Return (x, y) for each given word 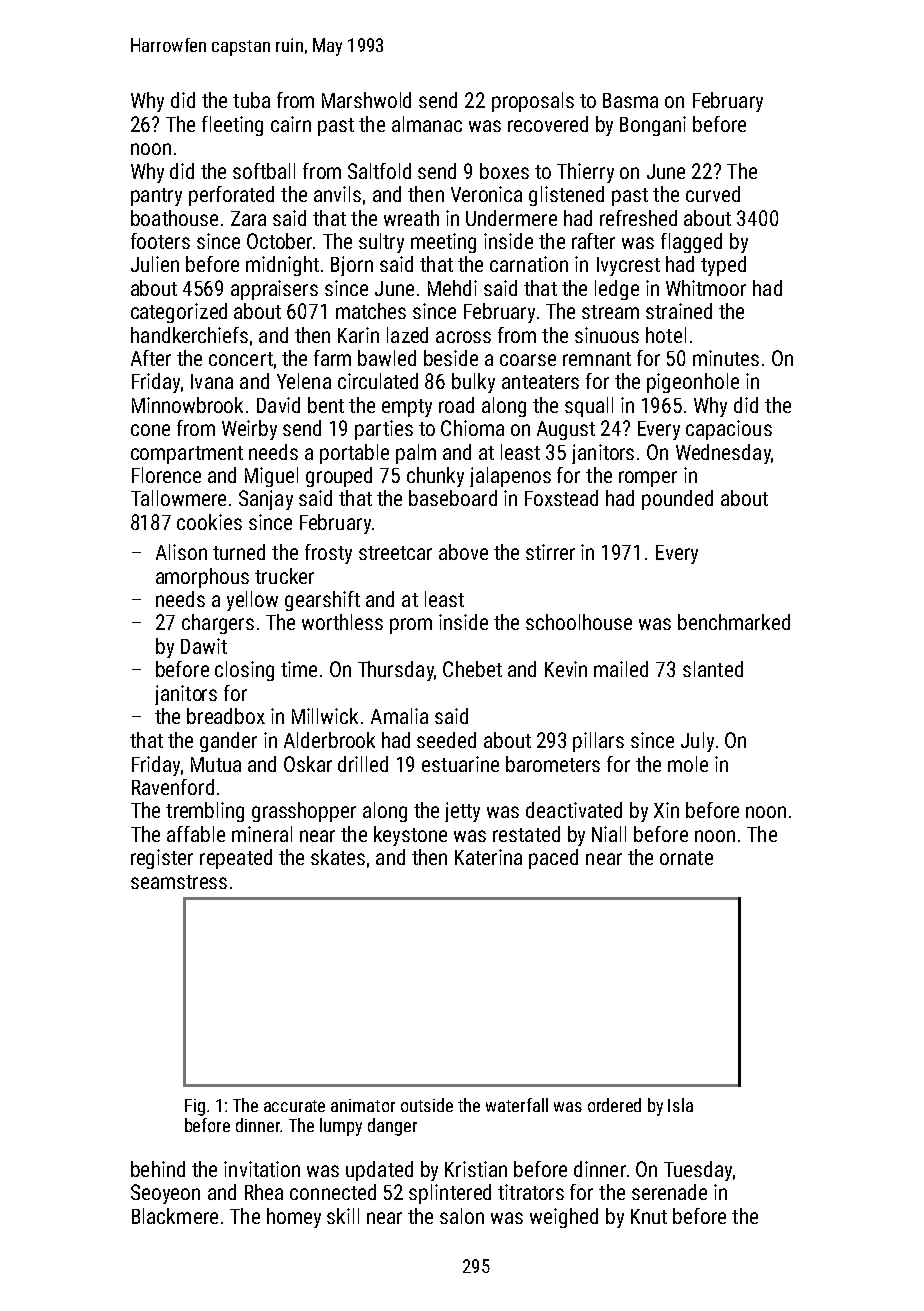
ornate (686, 858)
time (299, 669)
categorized (179, 313)
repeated (236, 859)
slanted (713, 669)
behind (158, 1169)
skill (343, 1216)
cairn (291, 124)
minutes (726, 358)
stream (610, 312)
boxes (504, 171)
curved (713, 194)
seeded (446, 740)
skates (338, 857)
